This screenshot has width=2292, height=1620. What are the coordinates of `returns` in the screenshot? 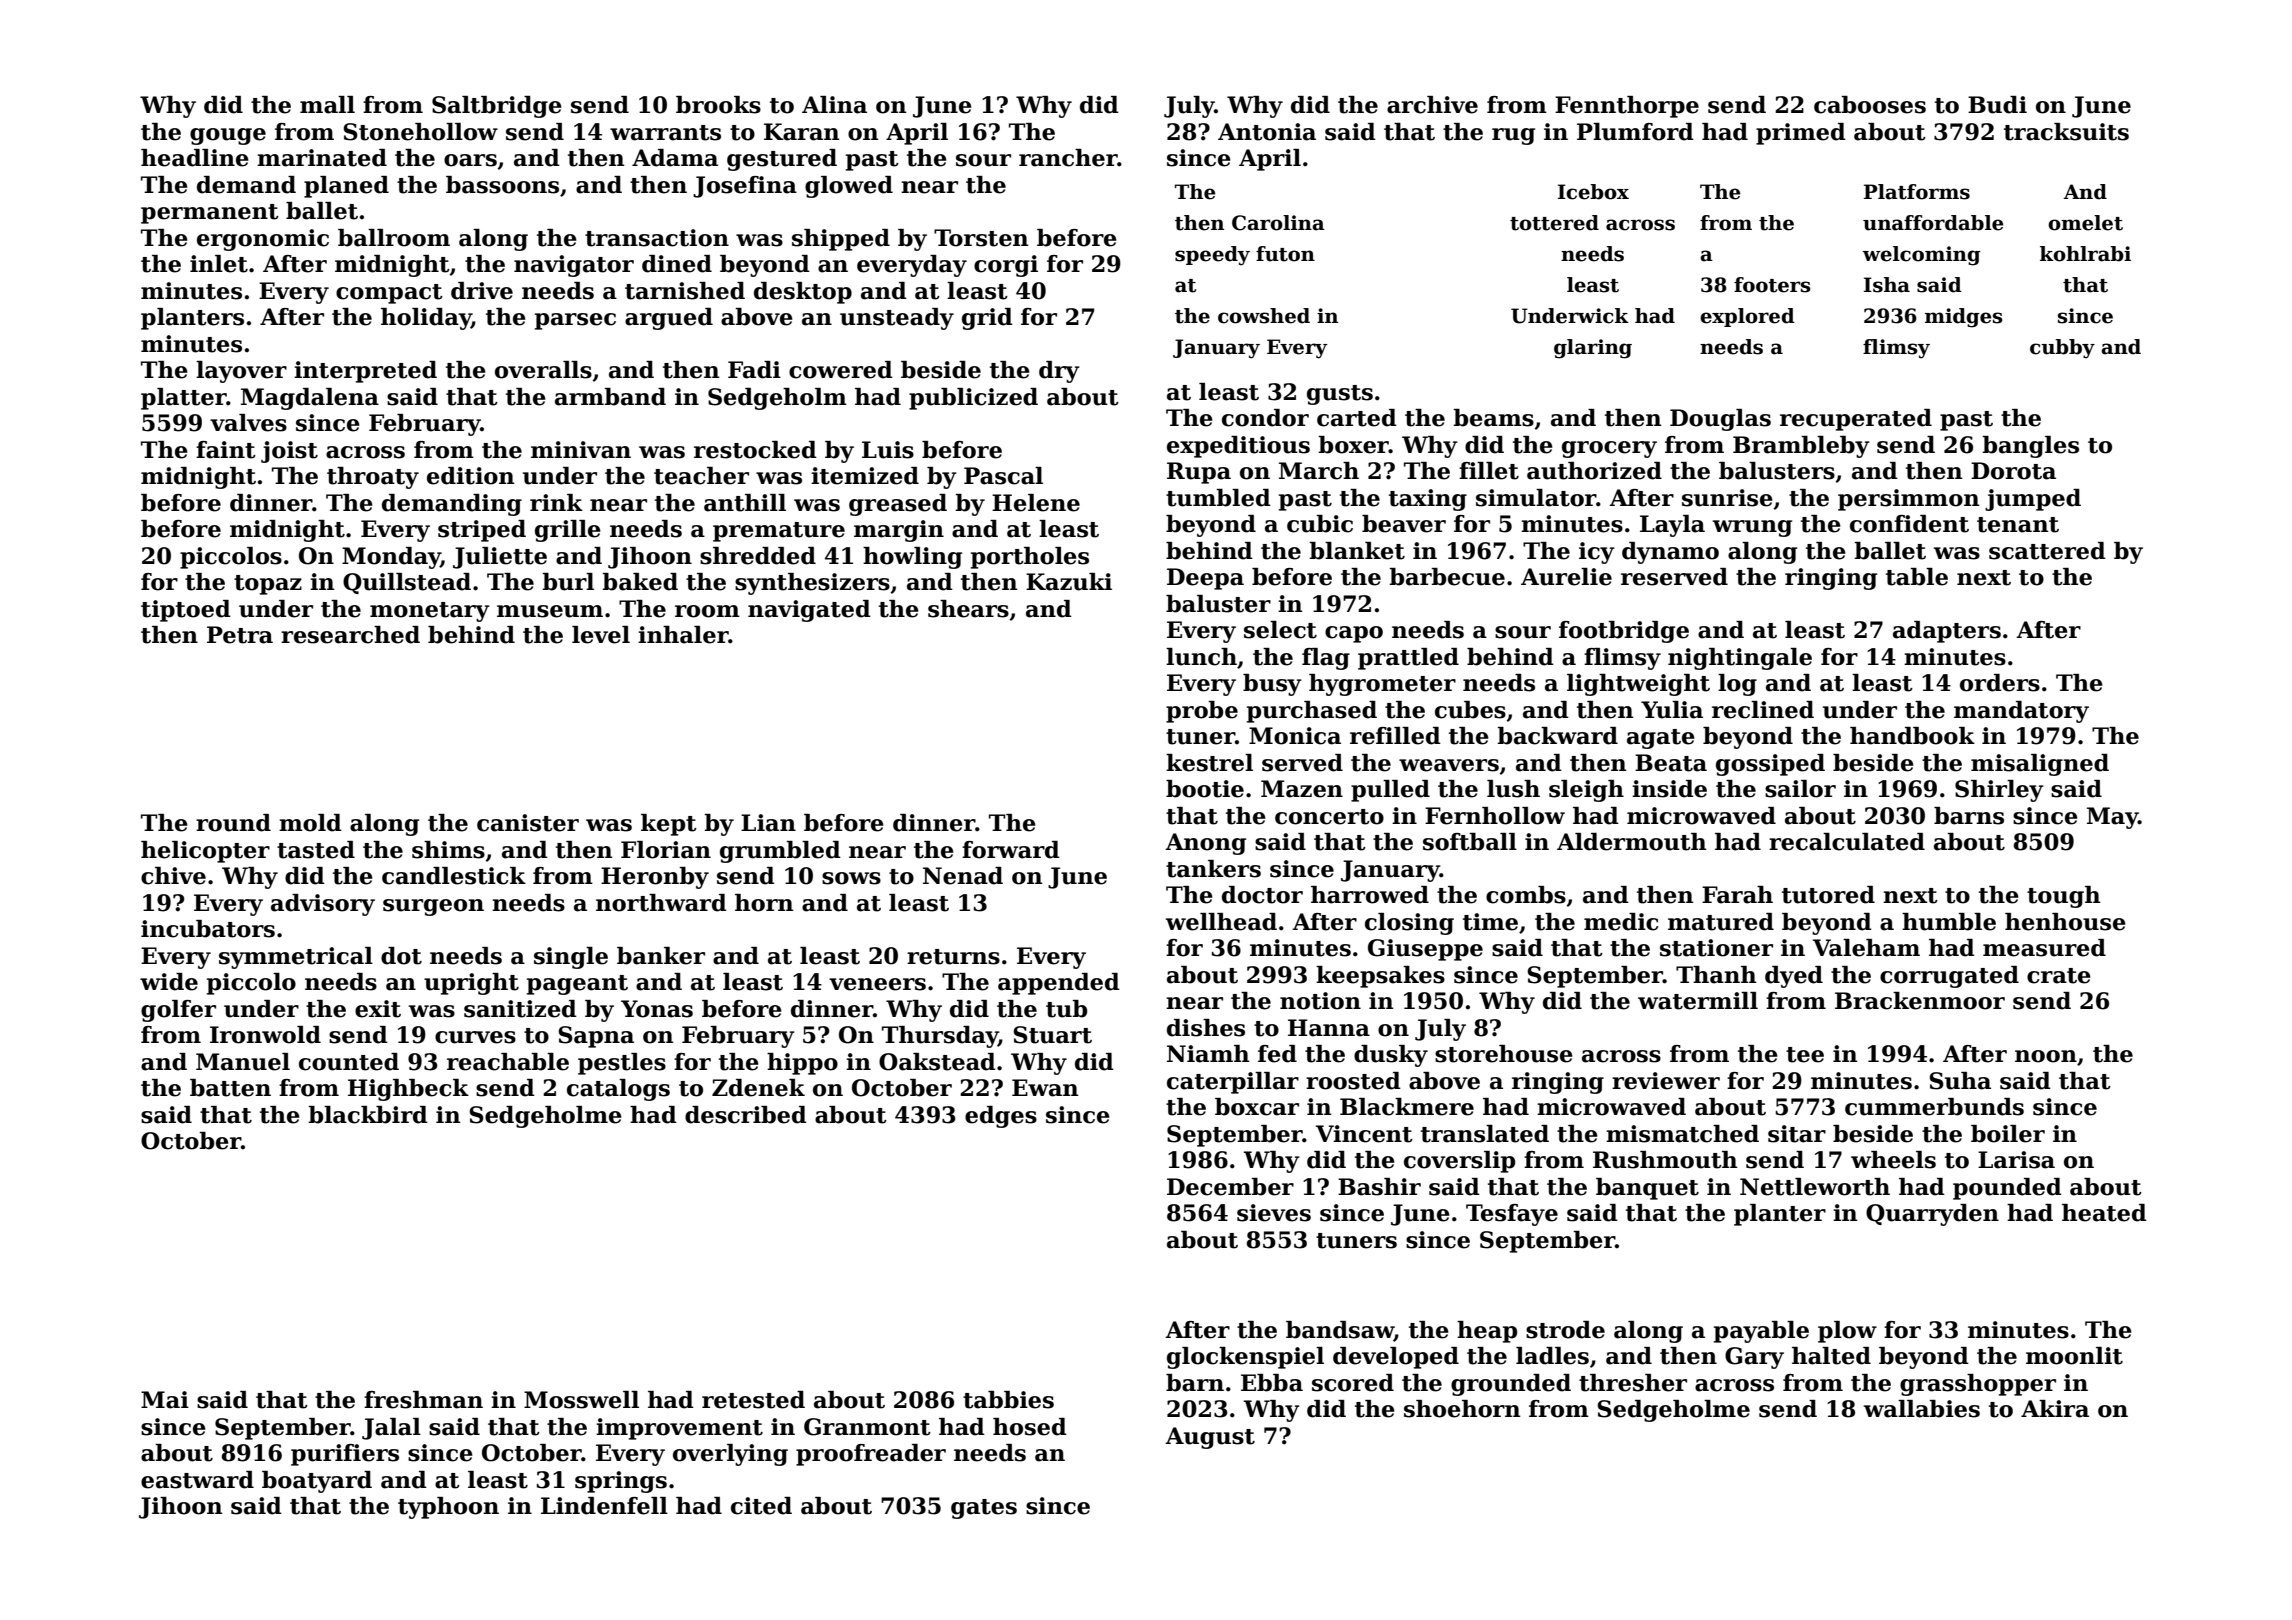 It's located at (953, 957).
